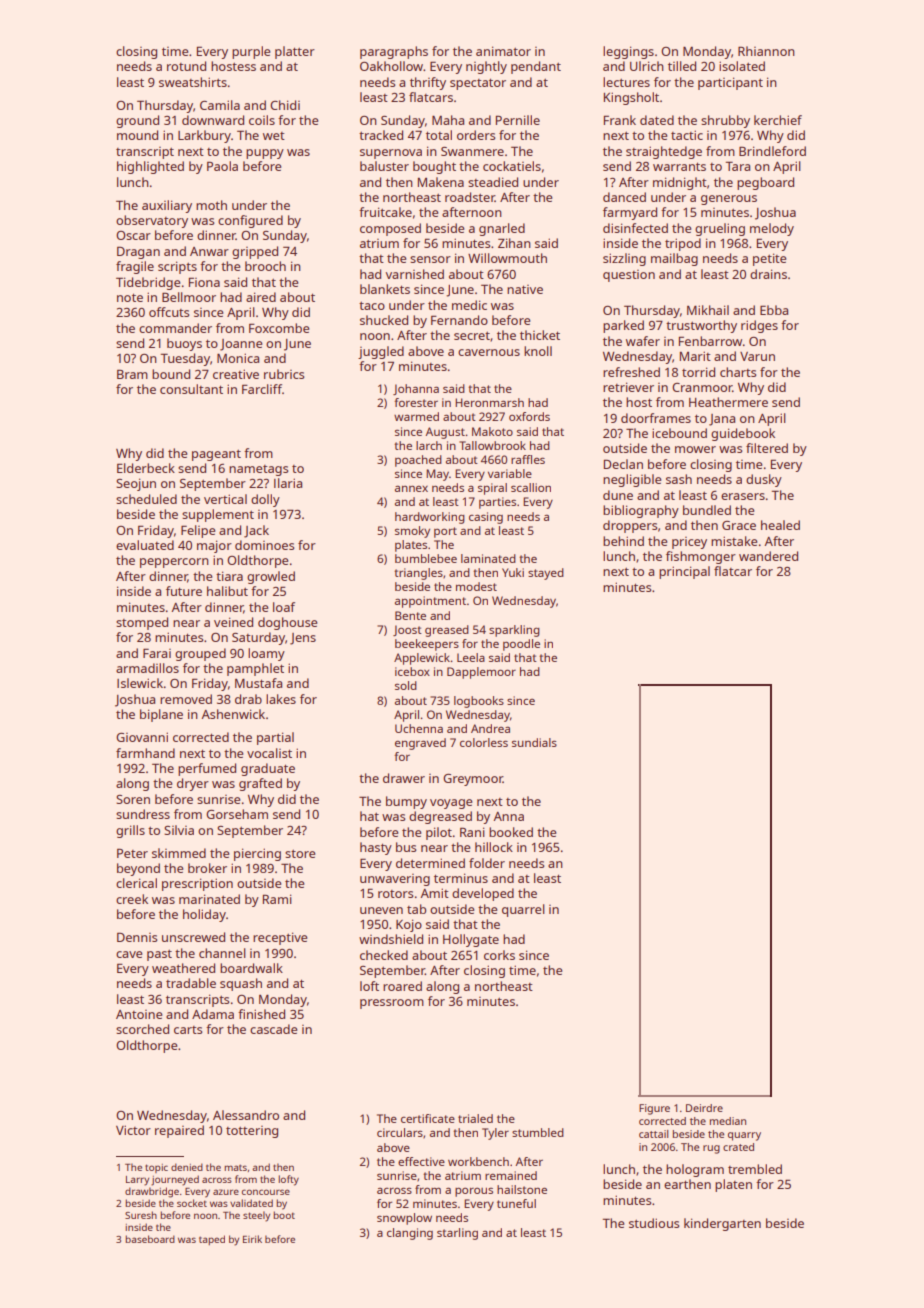 The image size is (924, 1308). Describe the element at coordinates (258, 638) in the page. I see `Saturday` at that location.
